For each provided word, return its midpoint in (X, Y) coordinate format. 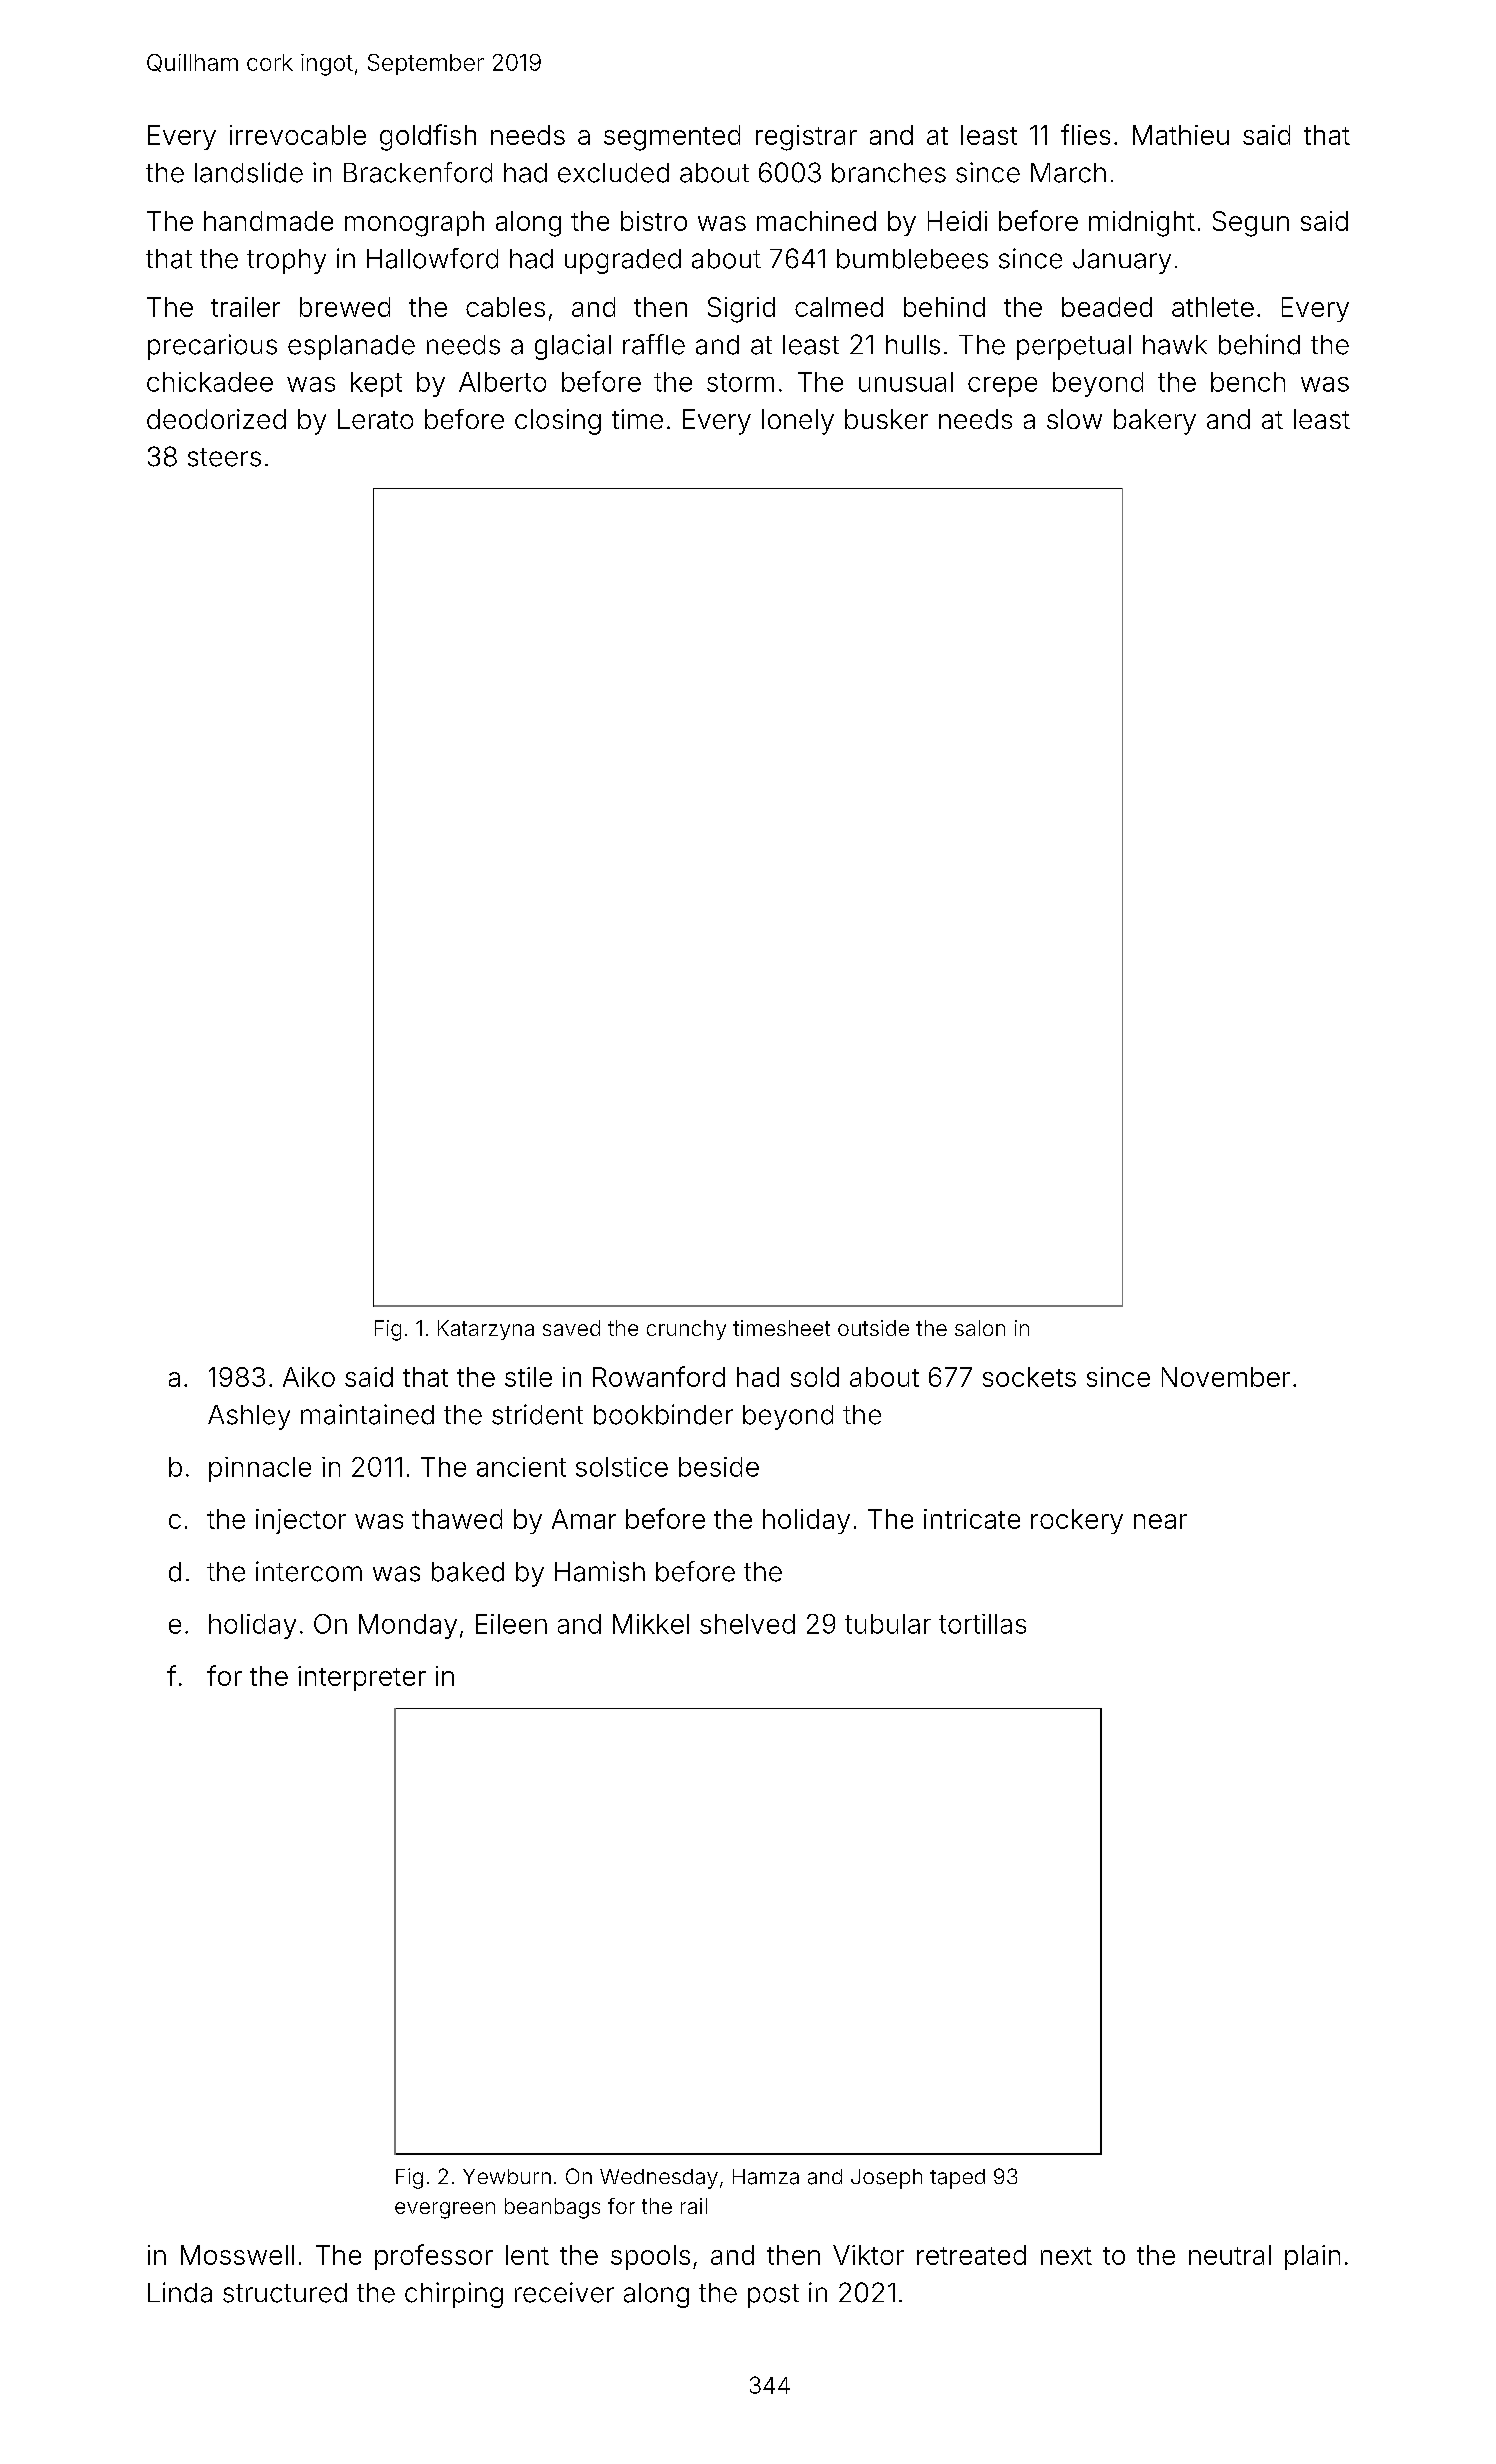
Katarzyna (486, 1330)
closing (558, 422)
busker (886, 419)
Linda (180, 2292)
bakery (1155, 422)
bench (1248, 382)
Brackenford (418, 172)
